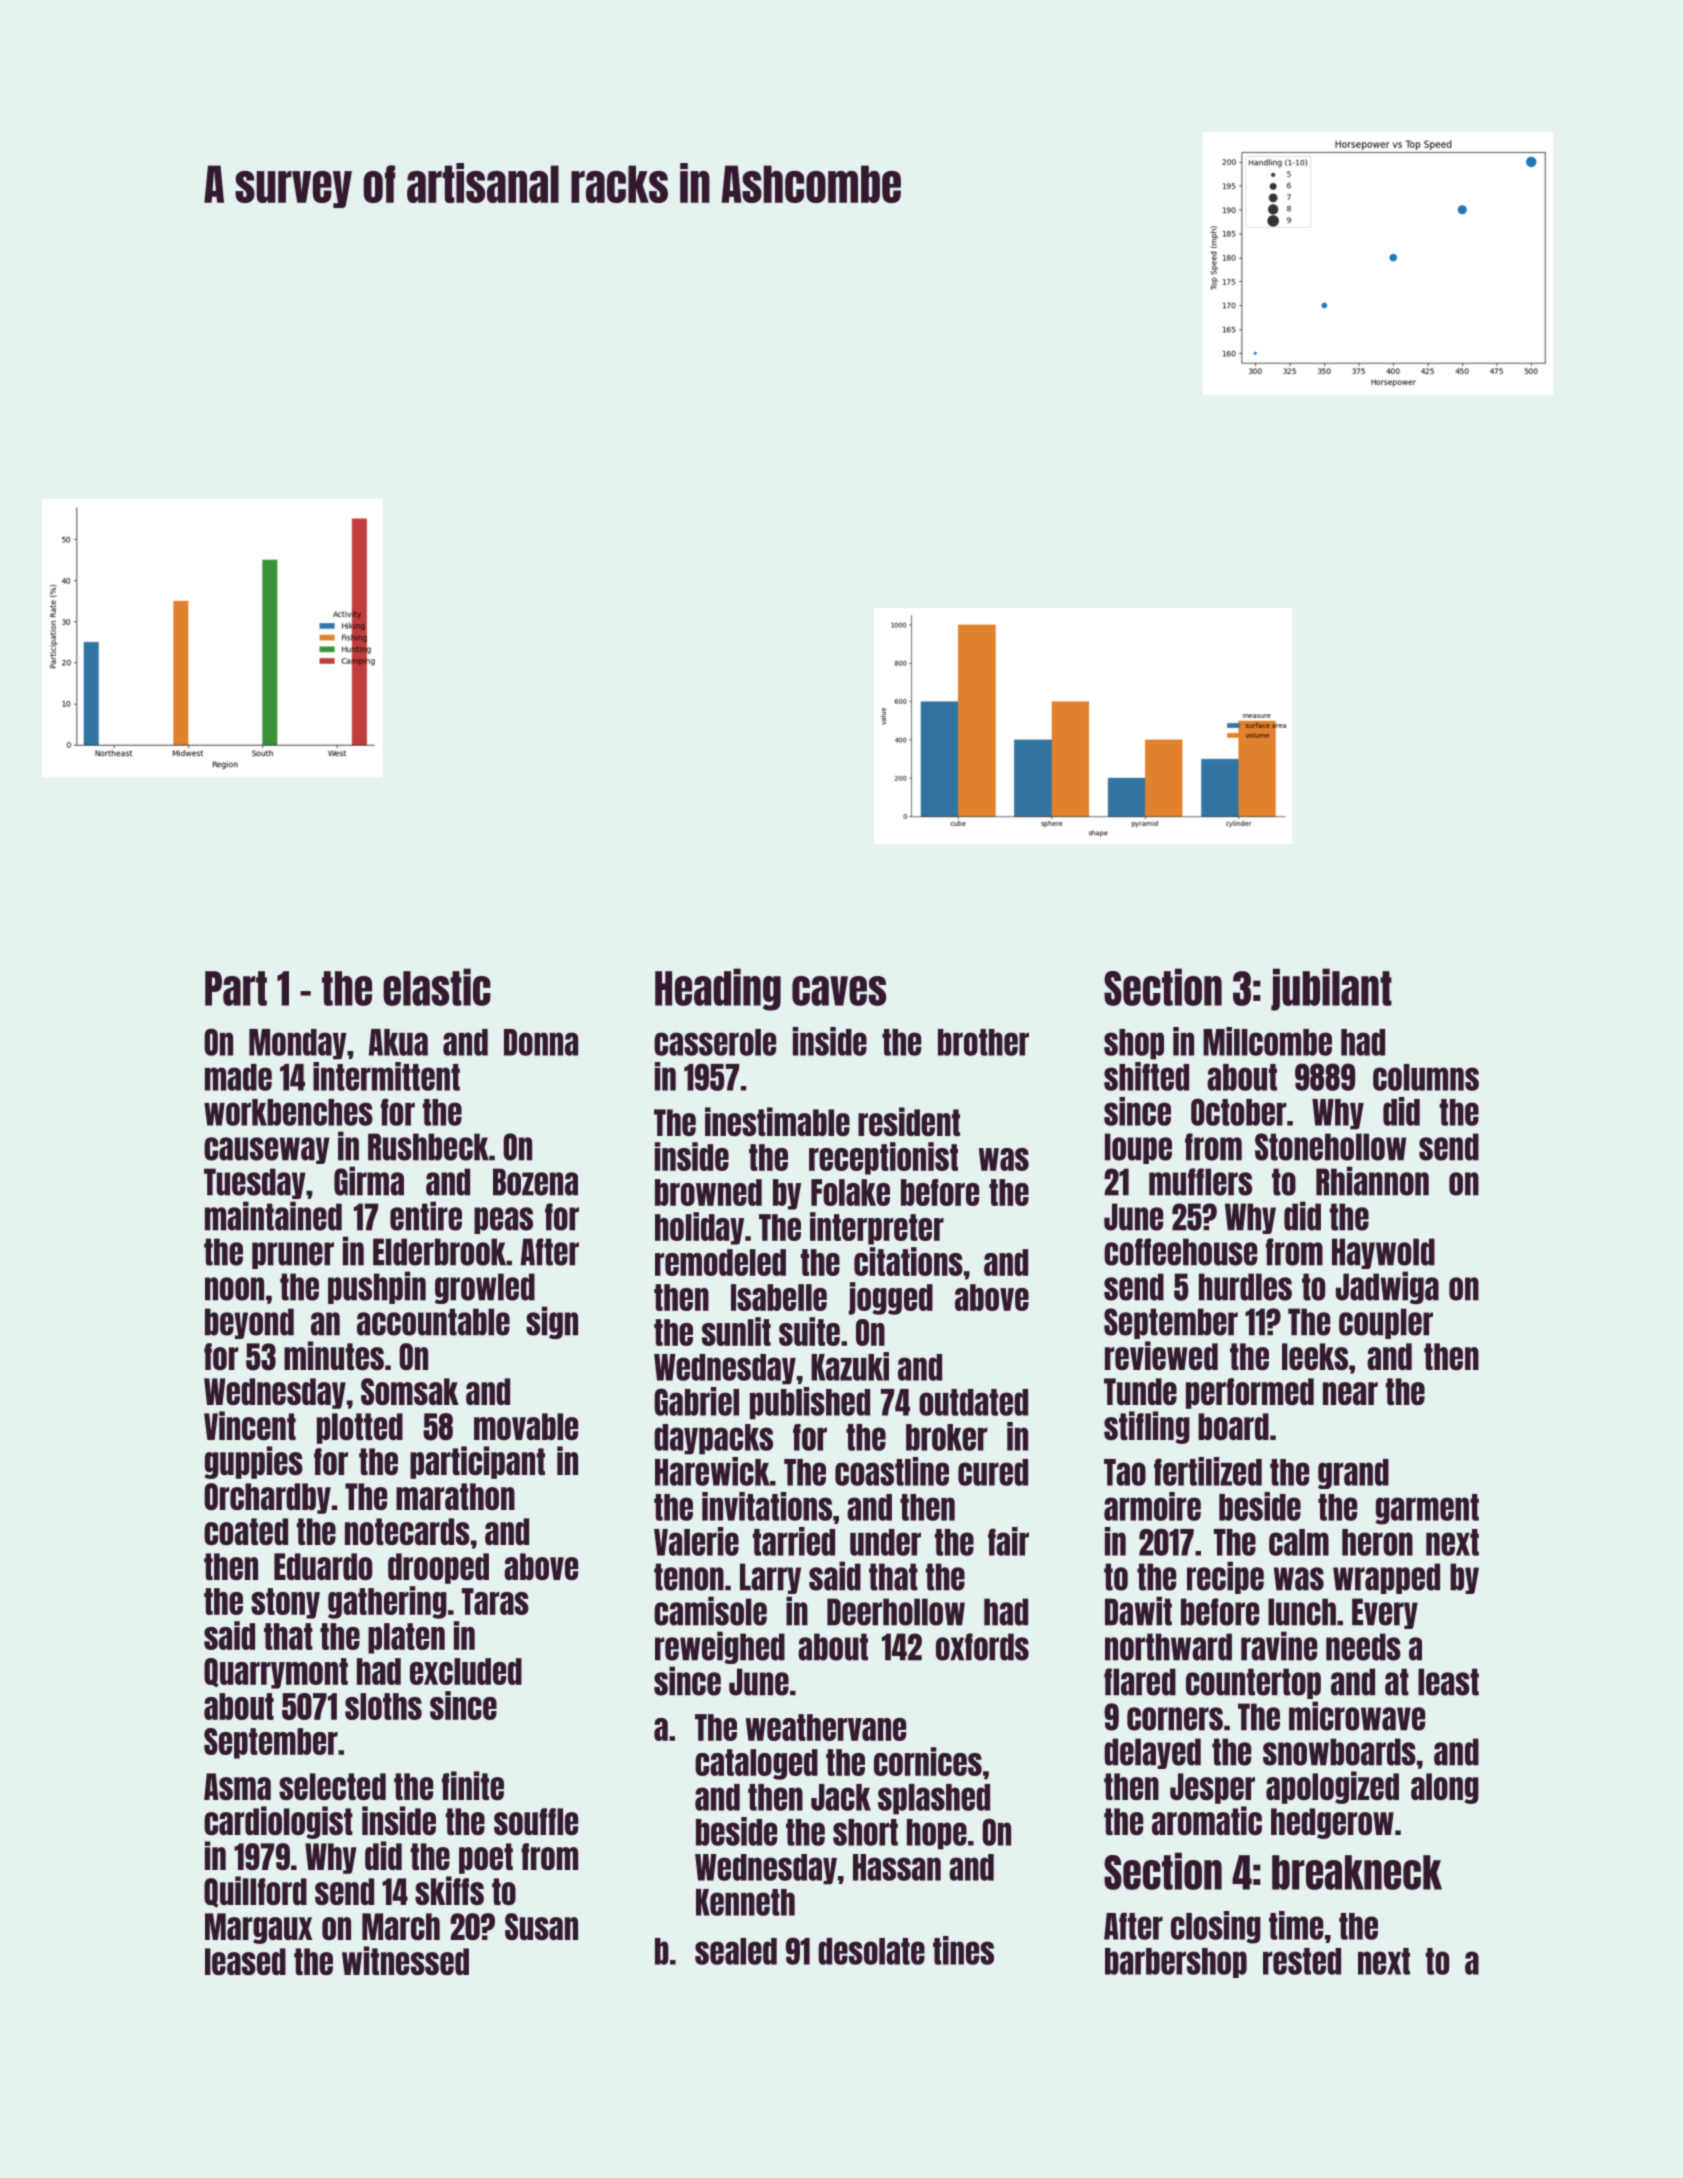 This document has height=2178, width=1683. Describe the element at coordinates (449, 1890) in the document. I see `skiffs` at that location.
